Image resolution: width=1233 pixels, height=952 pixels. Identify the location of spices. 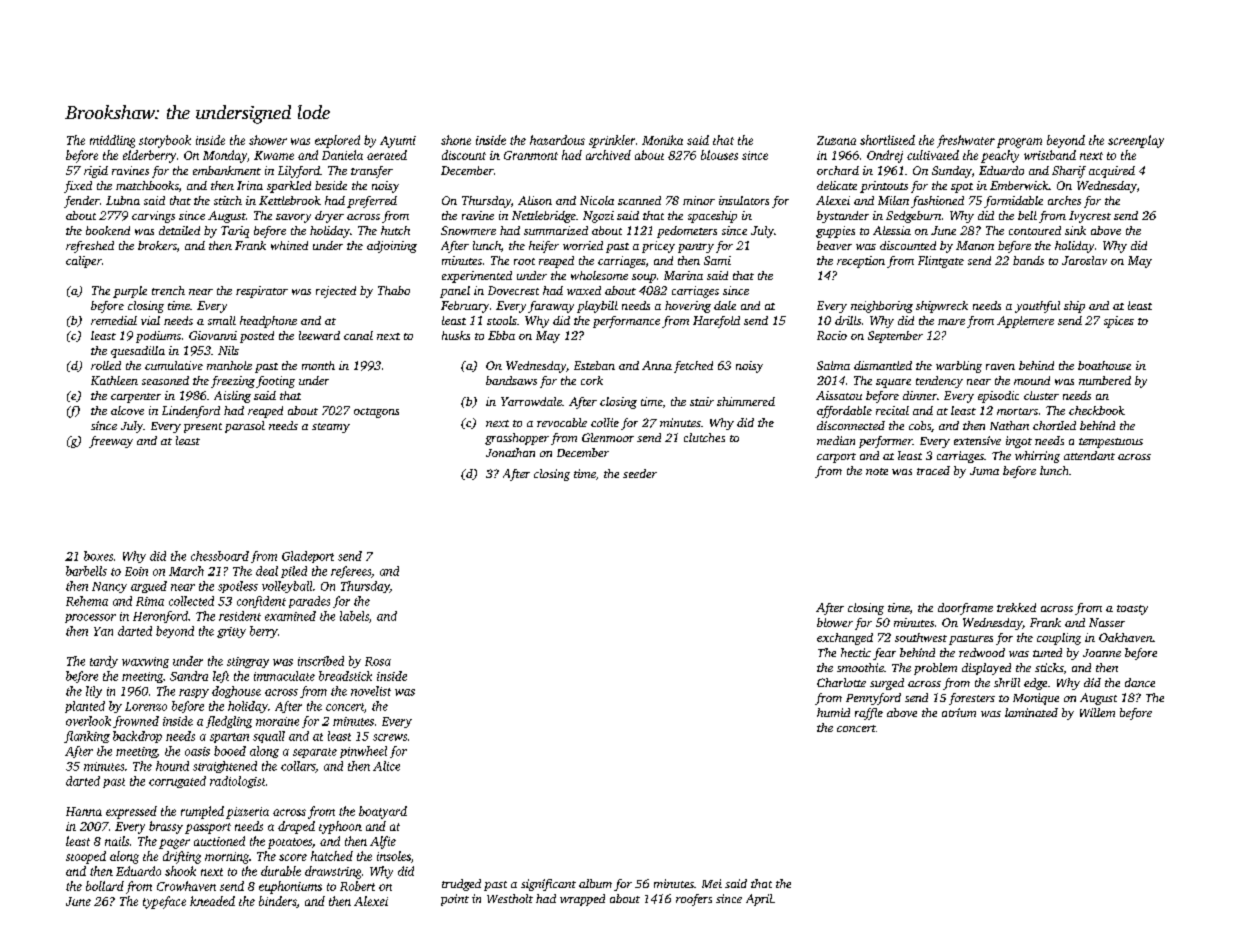
(1119, 322).
